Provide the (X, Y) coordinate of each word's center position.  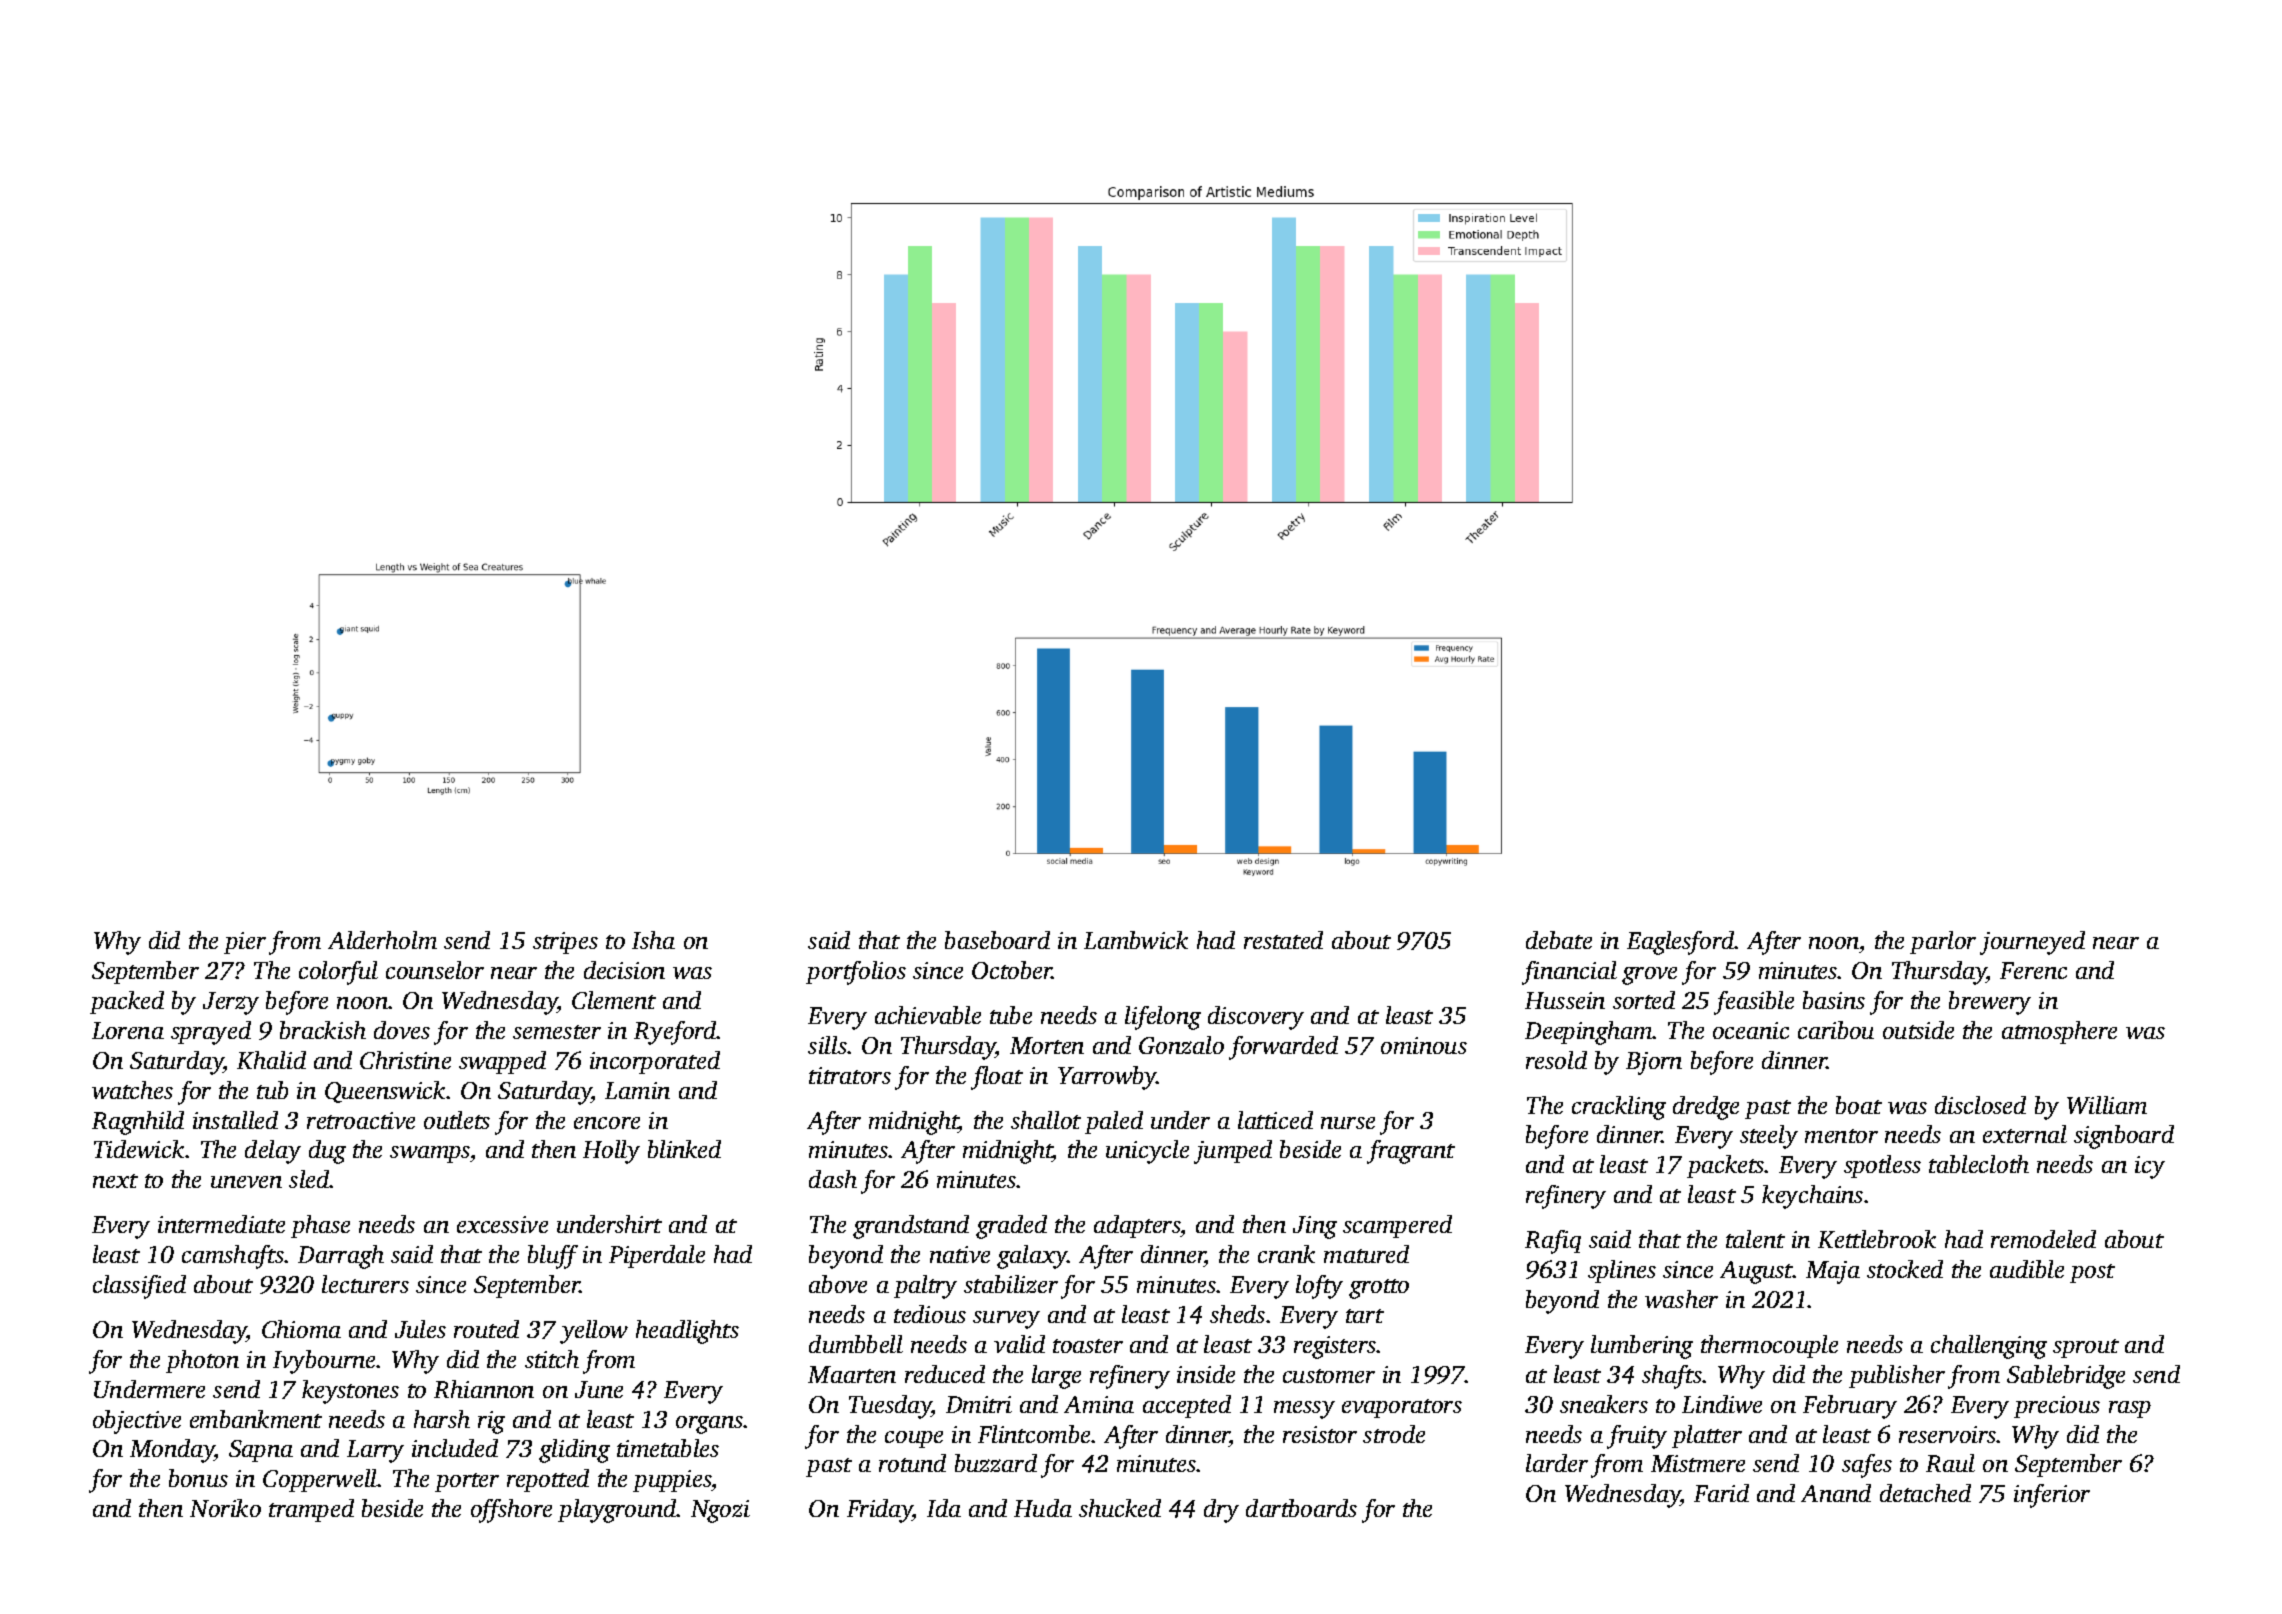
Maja (1833, 1272)
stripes (565, 943)
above (838, 1284)
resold (1556, 1060)
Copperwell (320, 1480)
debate (1559, 940)
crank (1286, 1254)
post (2092, 1273)
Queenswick (386, 1092)
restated (1283, 940)
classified (139, 1287)
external (2025, 1134)
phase (320, 1226)
